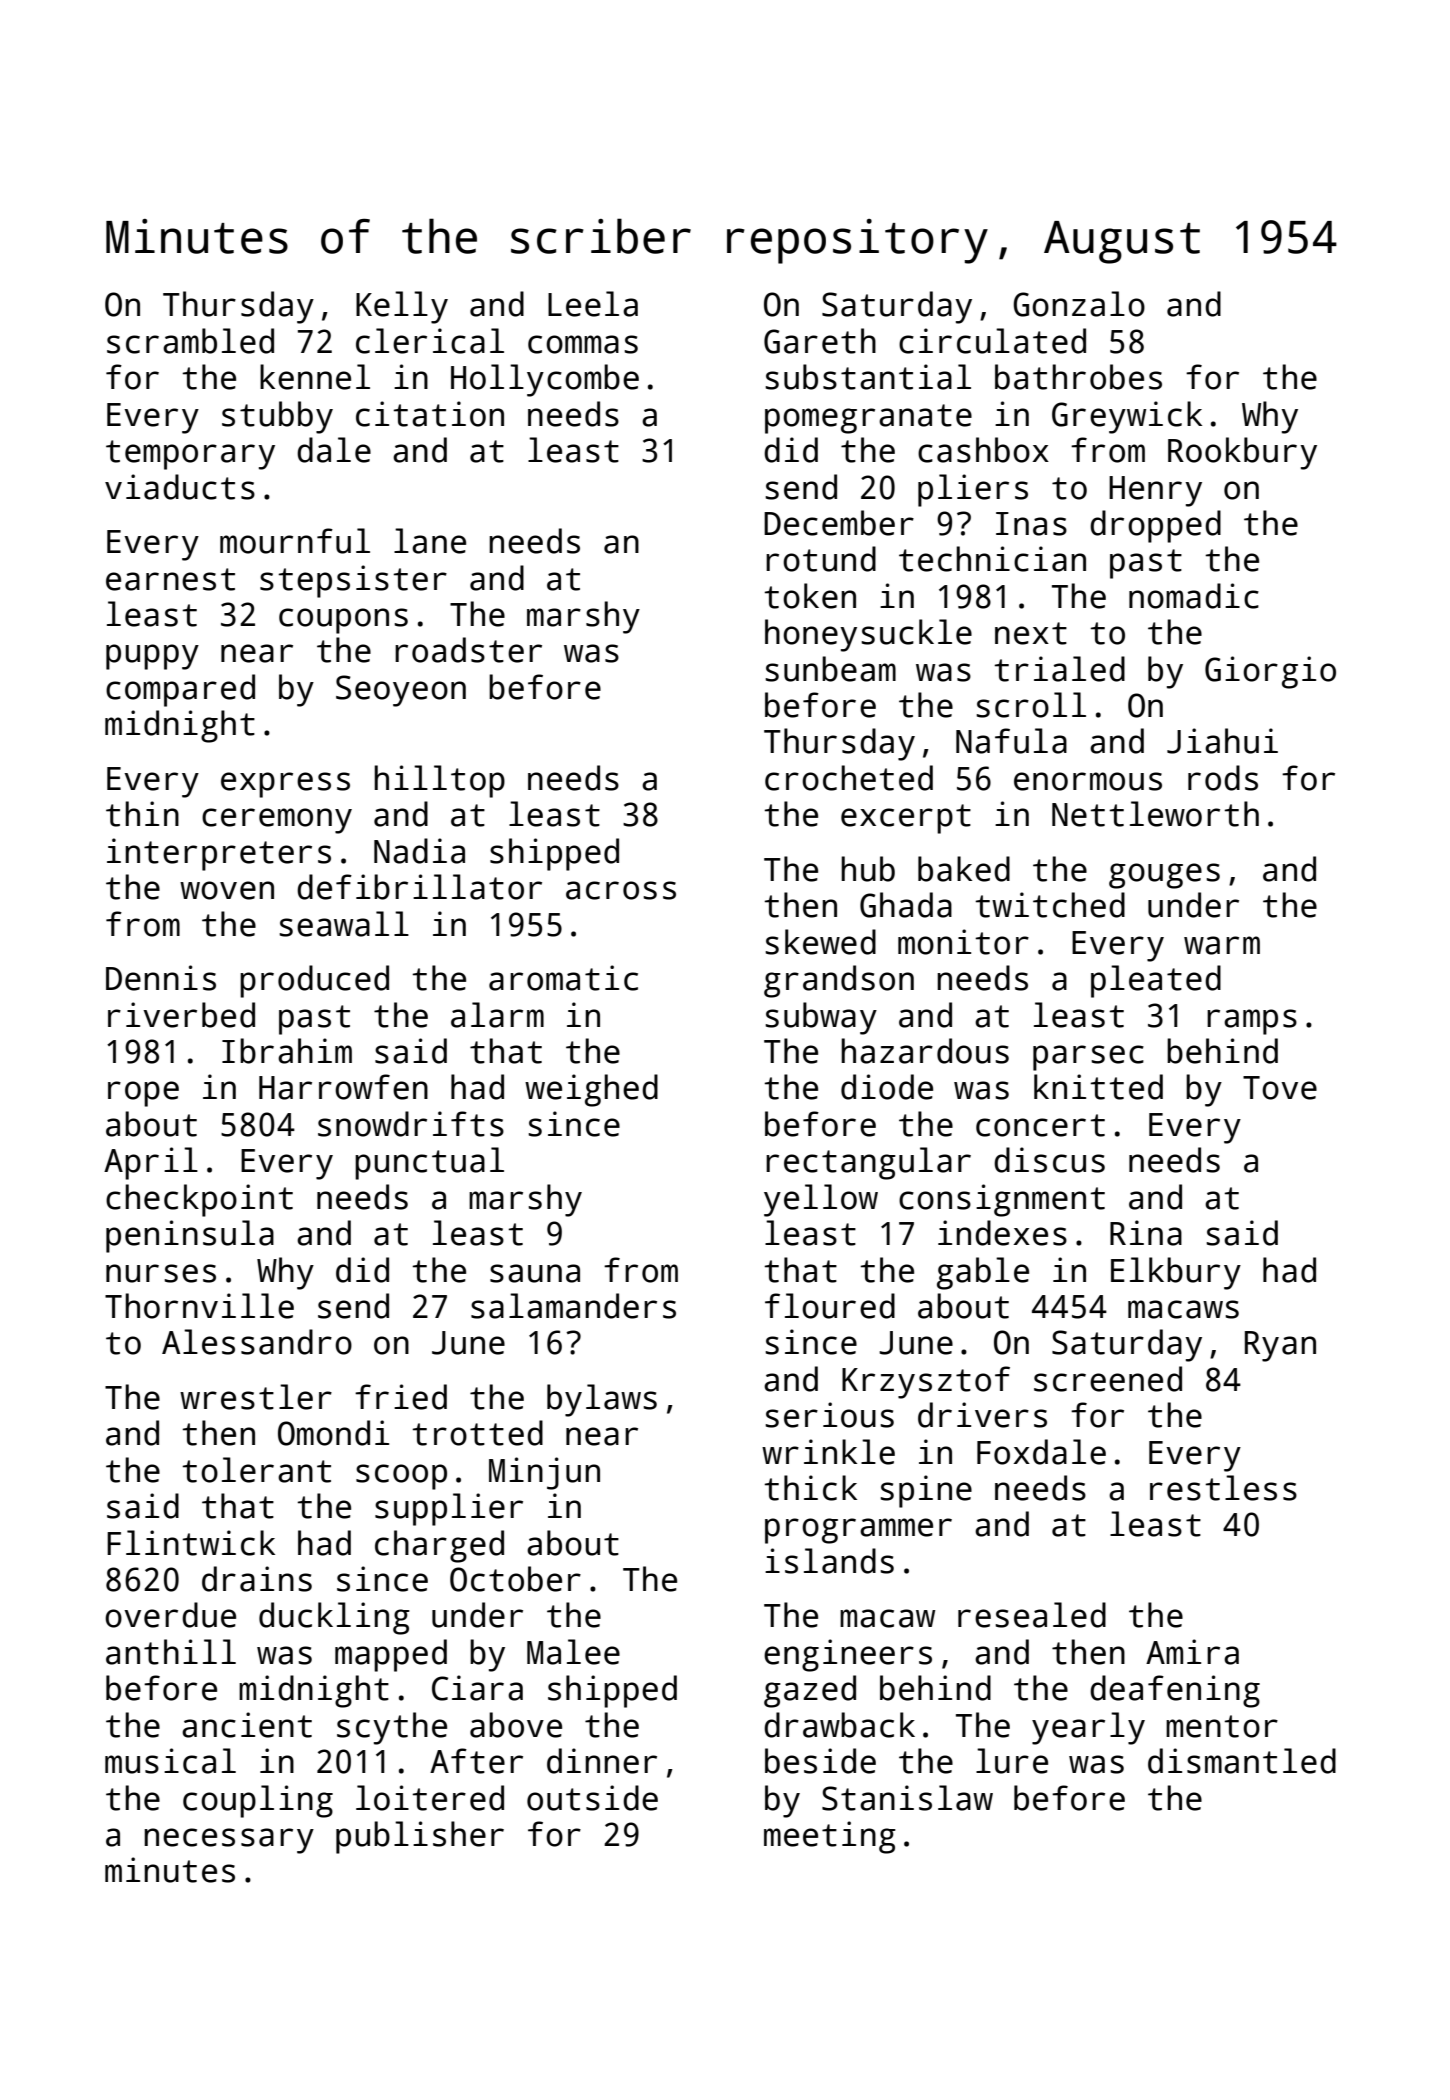 The height and width of the page is (2100, 1450). I want to click on indexes, so click(1002, 1233).
